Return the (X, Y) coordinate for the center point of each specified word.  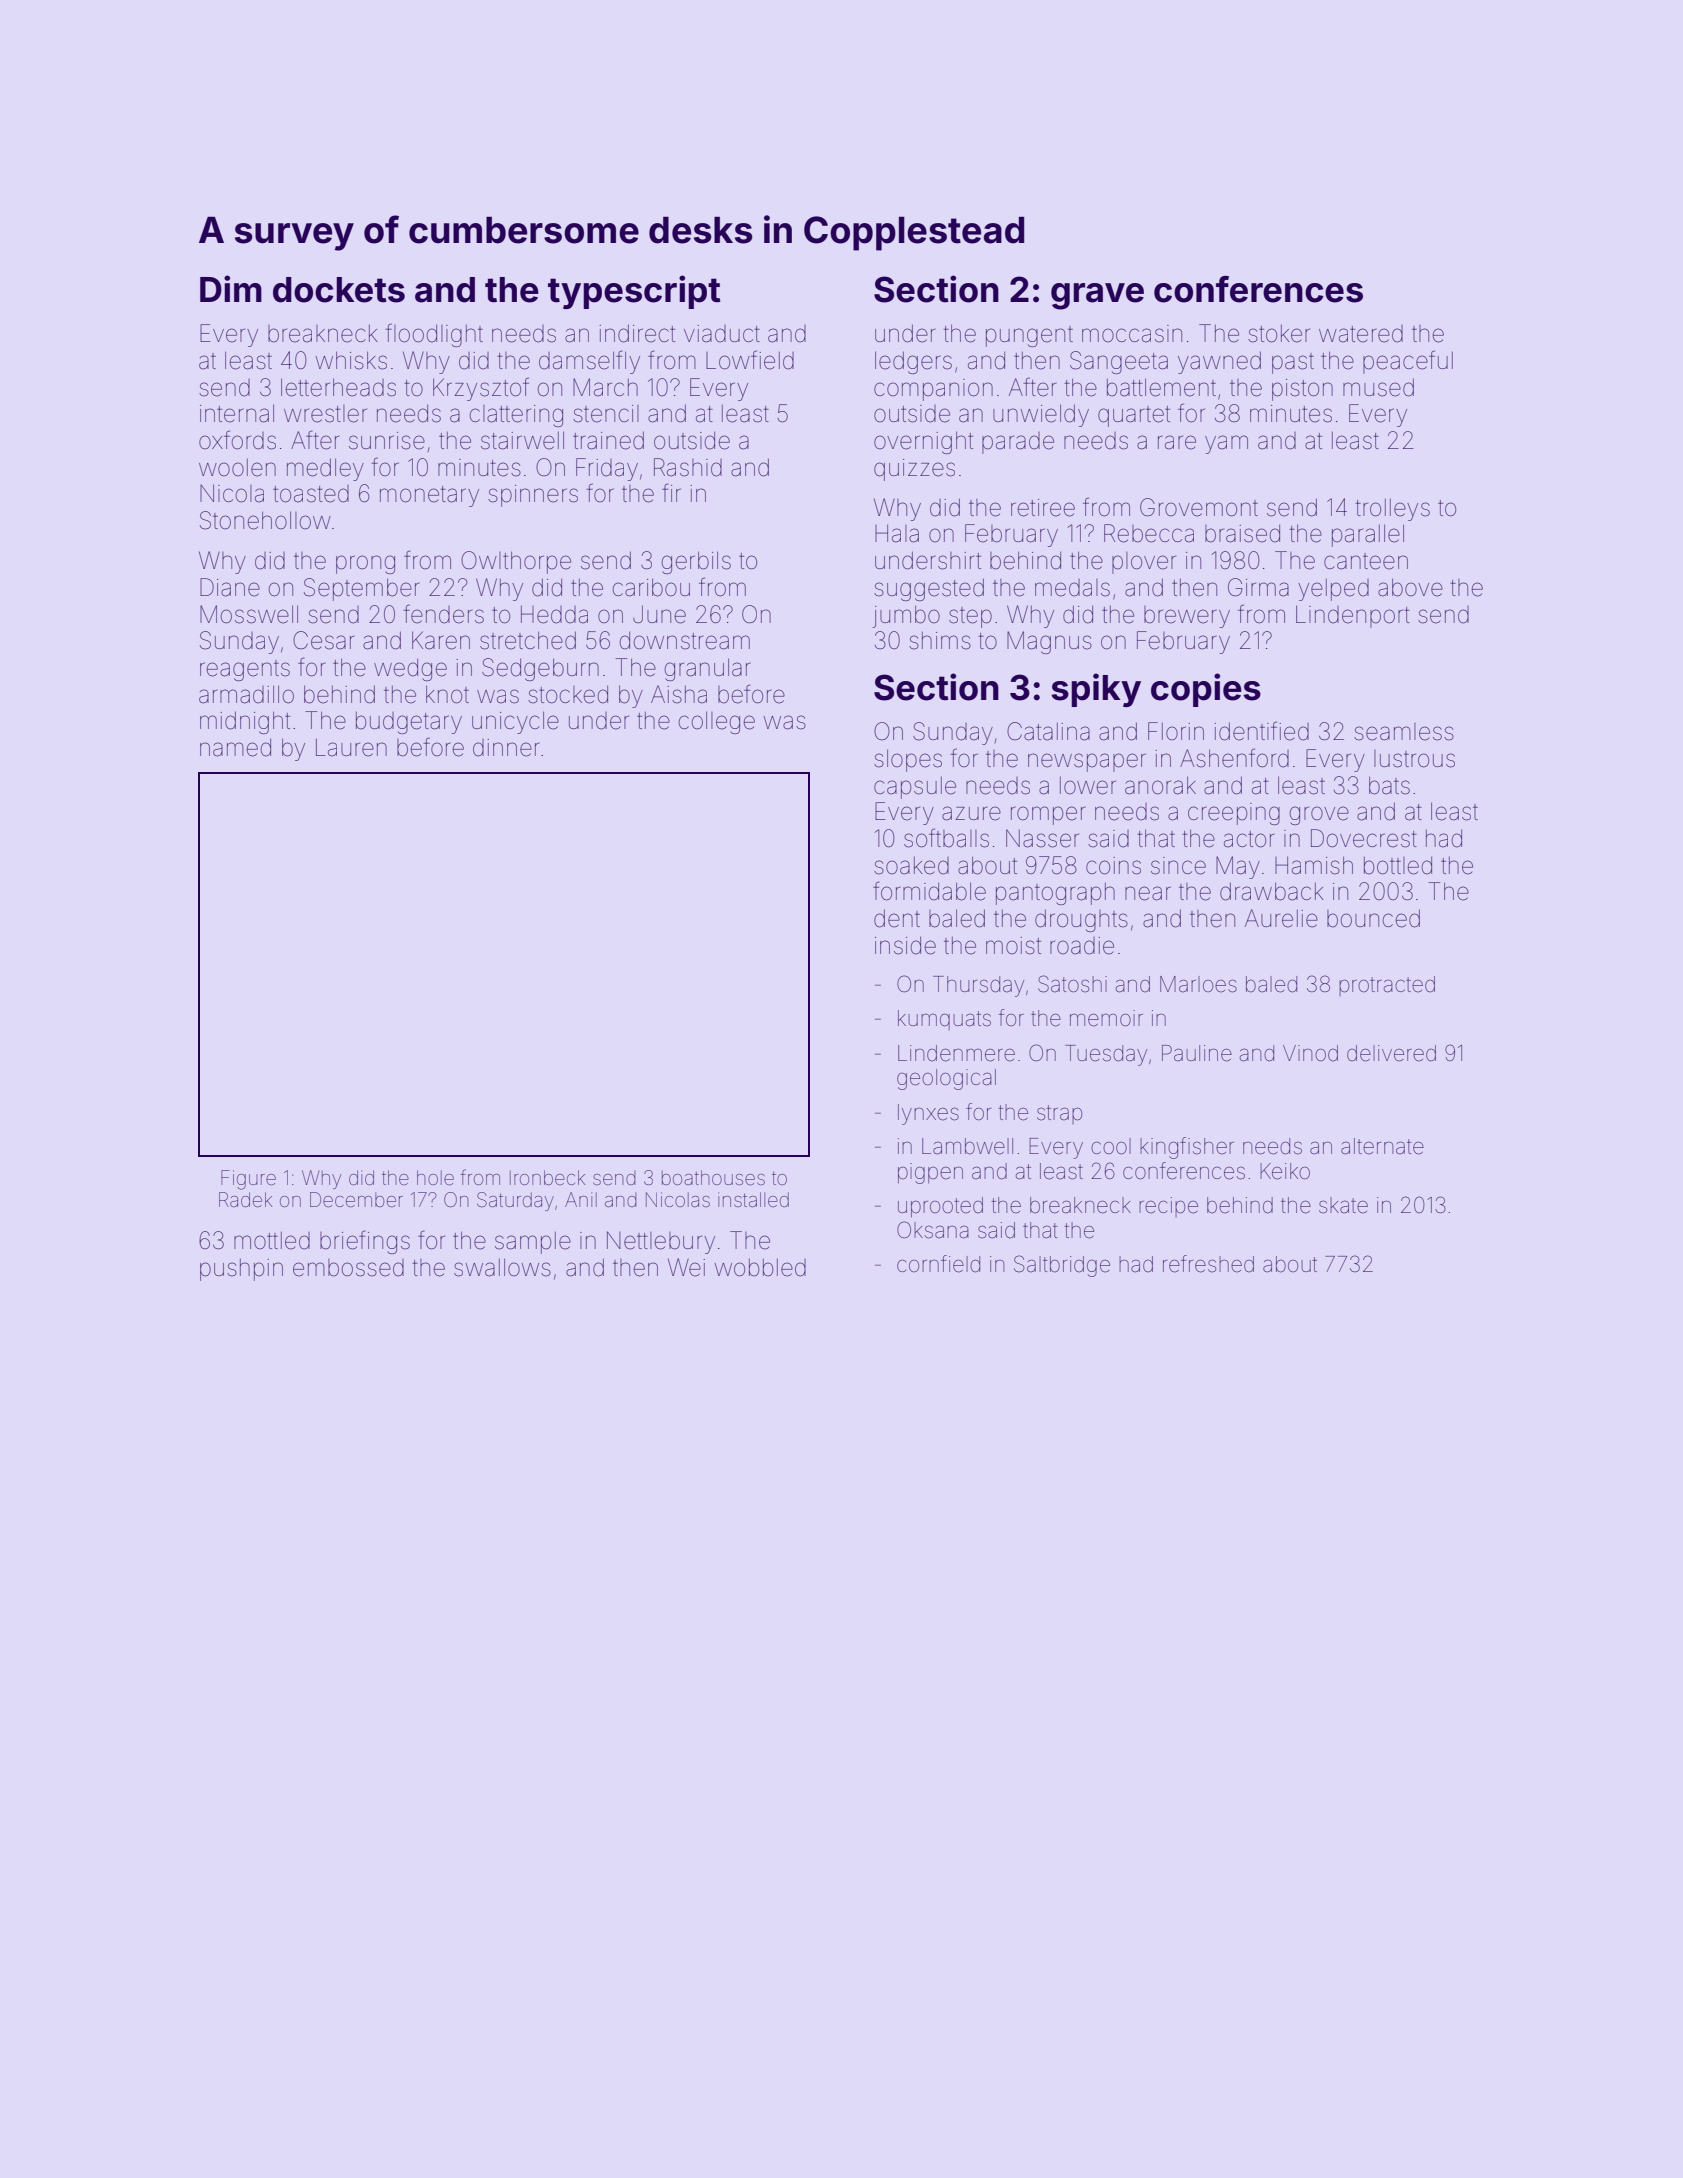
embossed (348, 1268)
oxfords (237, 440)
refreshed (1208, 1264)
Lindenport (1353, 616)
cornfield (938, 1264)
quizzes (914, 470)
